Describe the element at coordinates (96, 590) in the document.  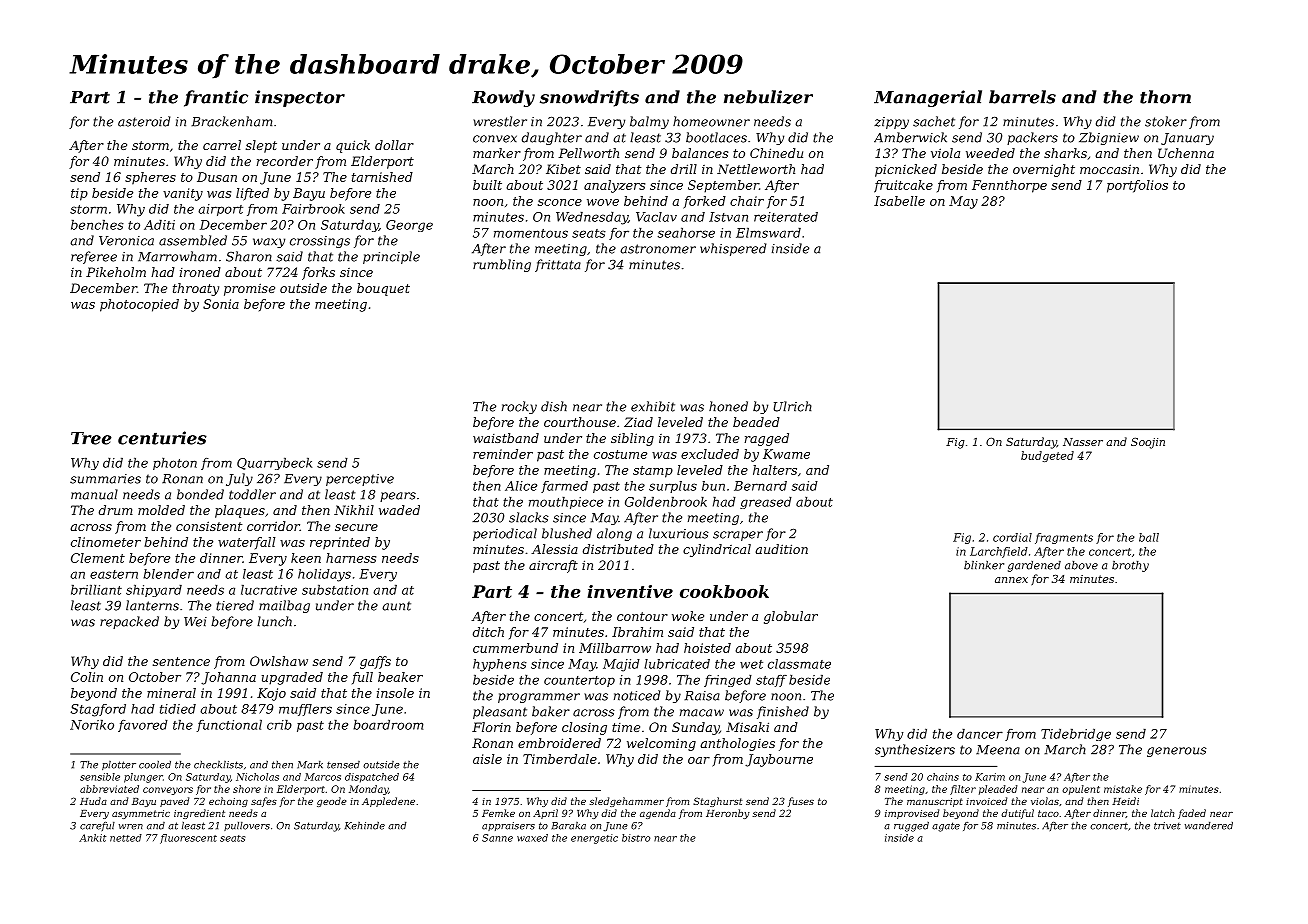
I see `brilliant` at that location.
